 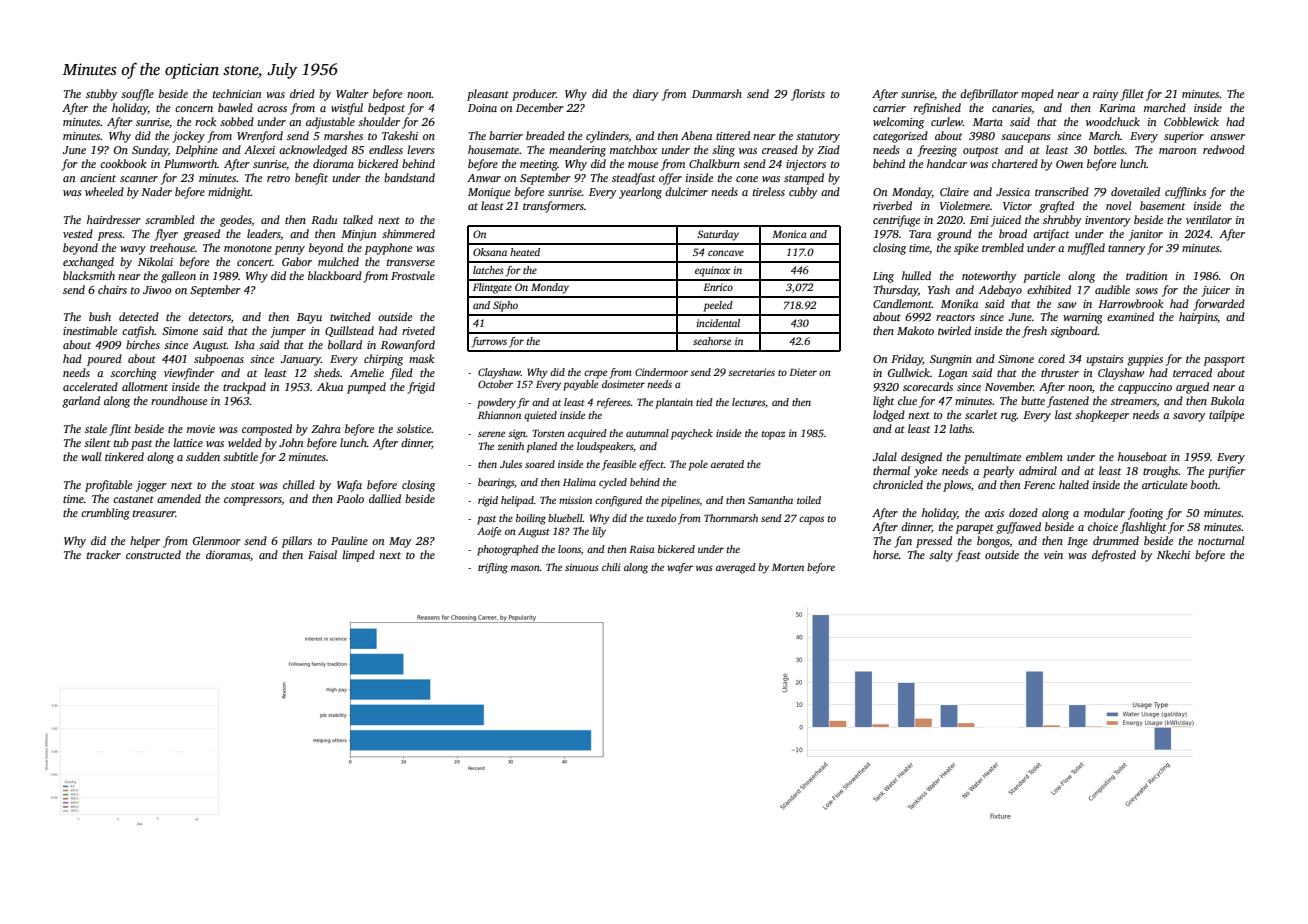 I want to click on tracker, so click(x=104, y=554).
